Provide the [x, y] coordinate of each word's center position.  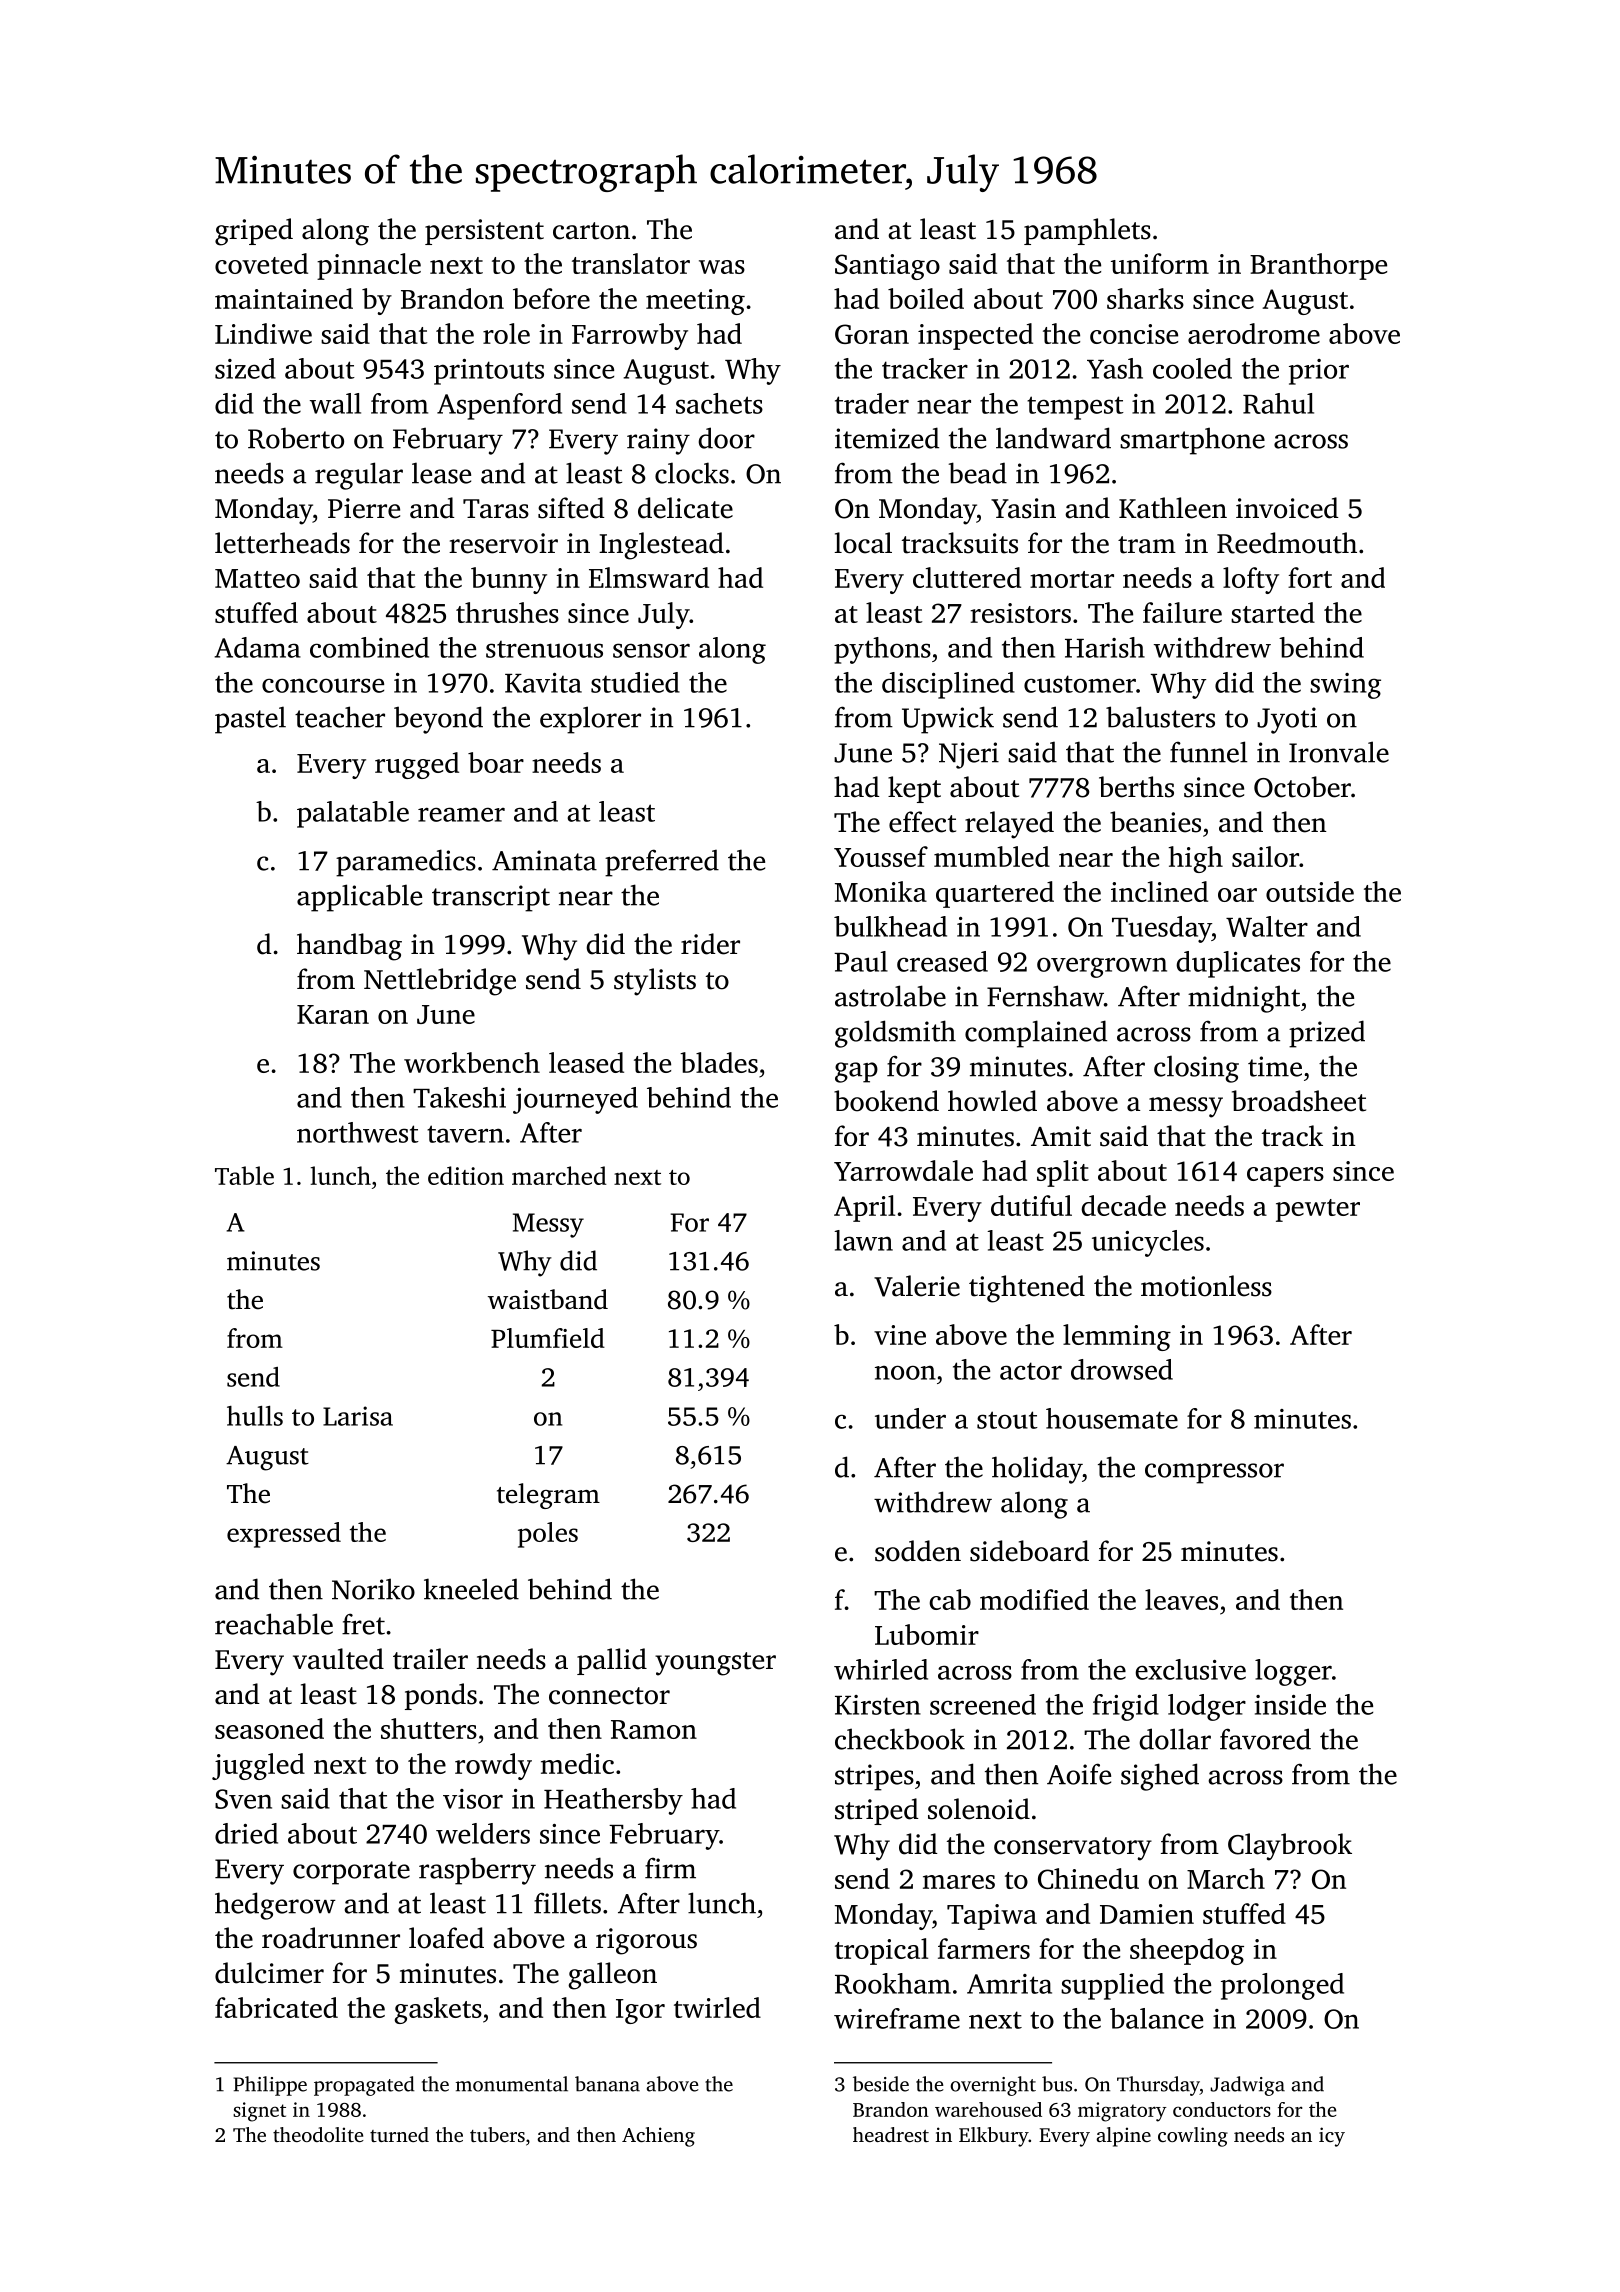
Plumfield [548, 1338]
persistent [484, 232]
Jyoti [1287, 720]
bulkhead [890, 926]
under [910, 1418]
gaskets [438, 2010]
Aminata [544, 860]
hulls [255, 1416]
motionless [1206, 1286]
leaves [1181, 1599]
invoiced [1287, 508]
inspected [975, 336]
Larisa [358, 1416]
